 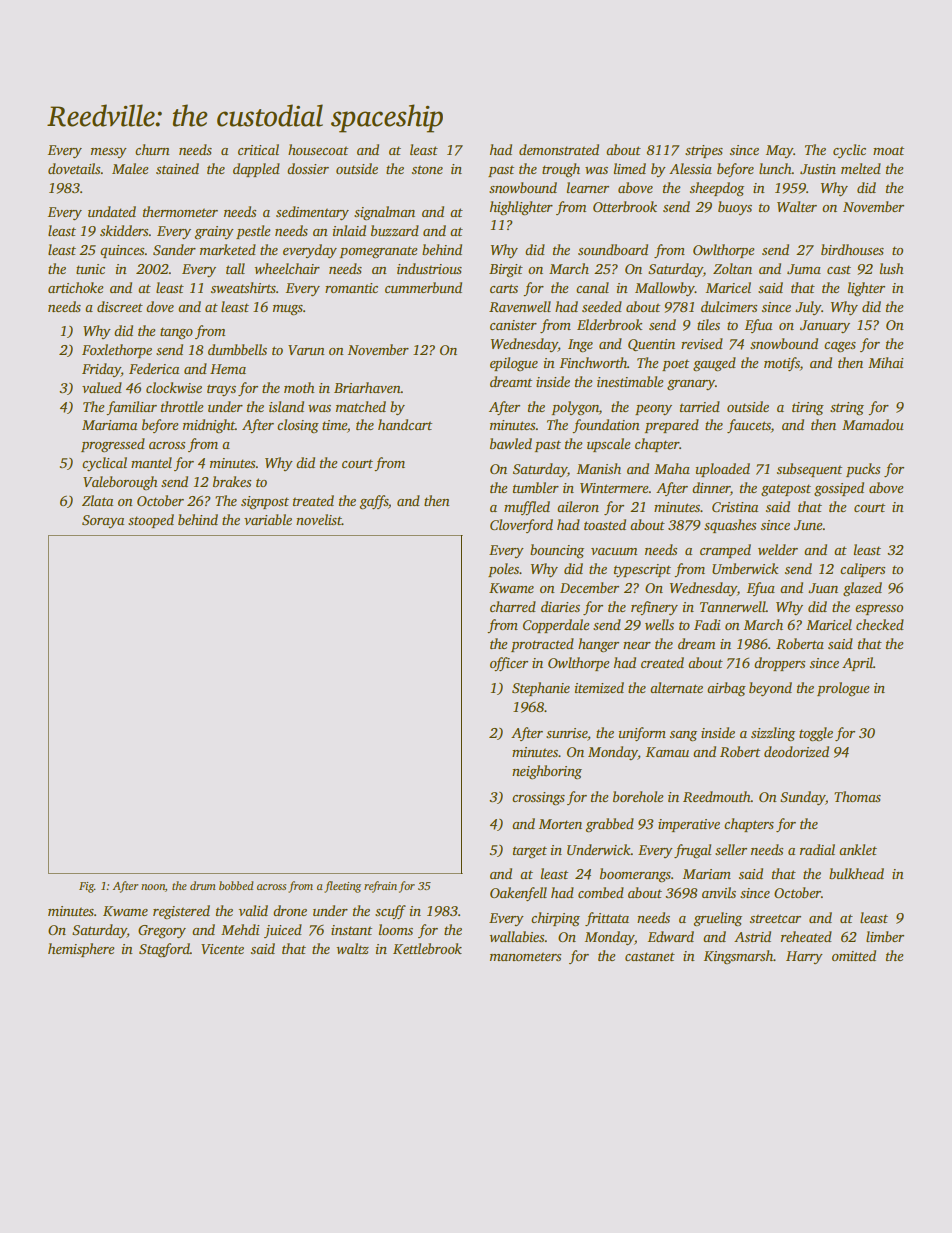 What do you see at coordinates (509, 664) in the document?
I see `officer` at bounding box center [509, 664].
